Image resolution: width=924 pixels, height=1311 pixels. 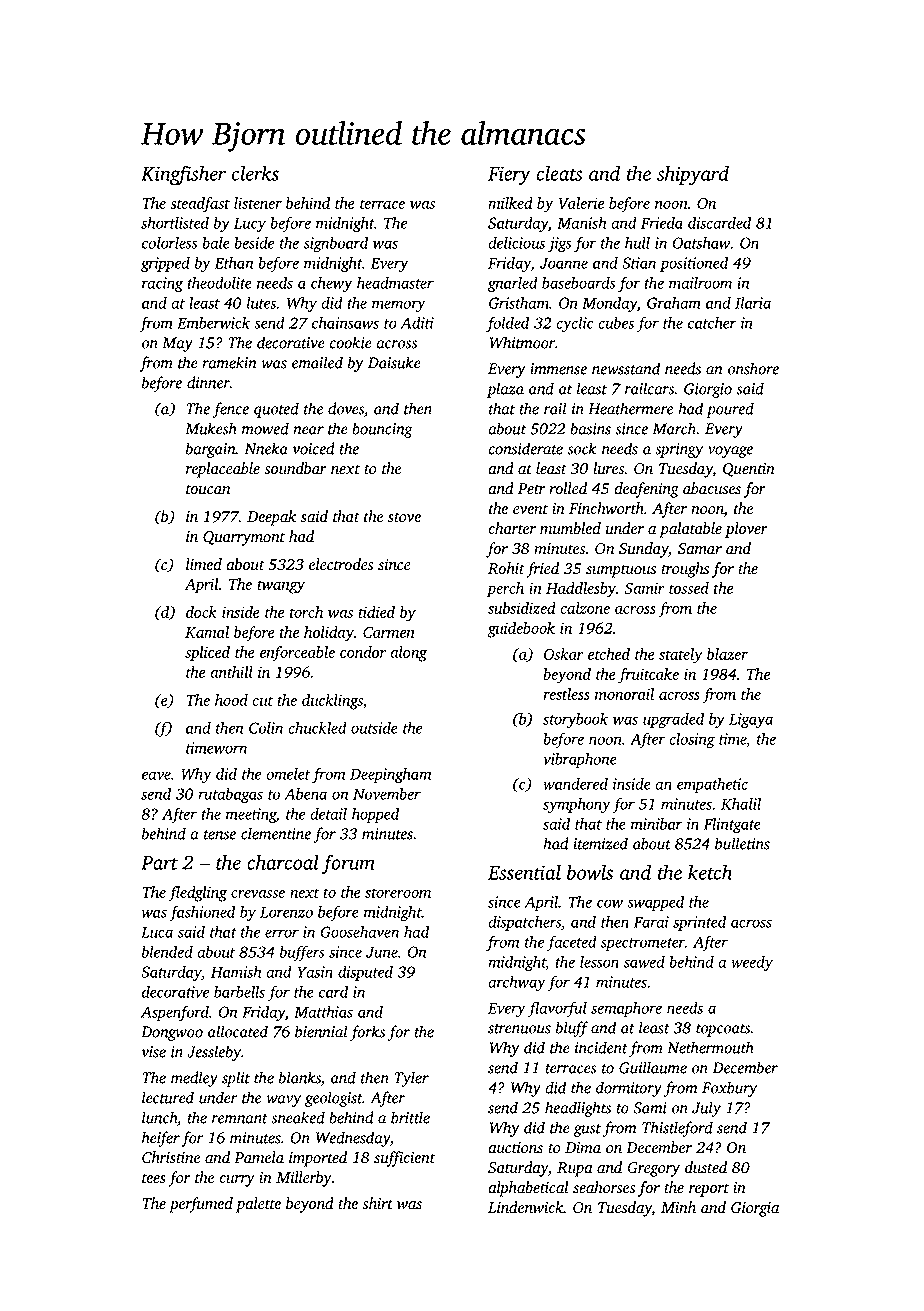 I want to click on topcoats, so click(x=723, y=1030).
